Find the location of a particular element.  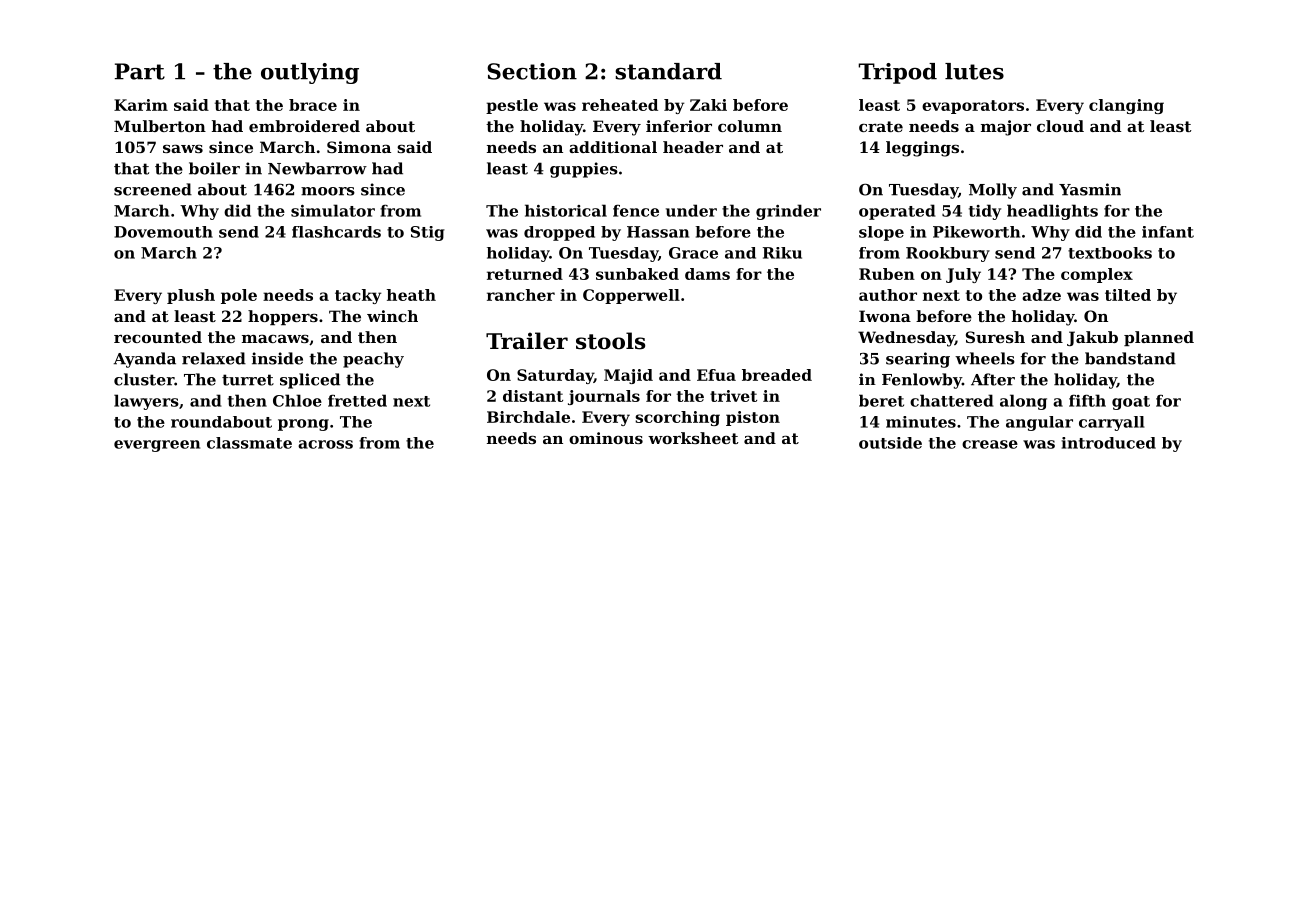

evergreen is located at coordinates (157, 446).
